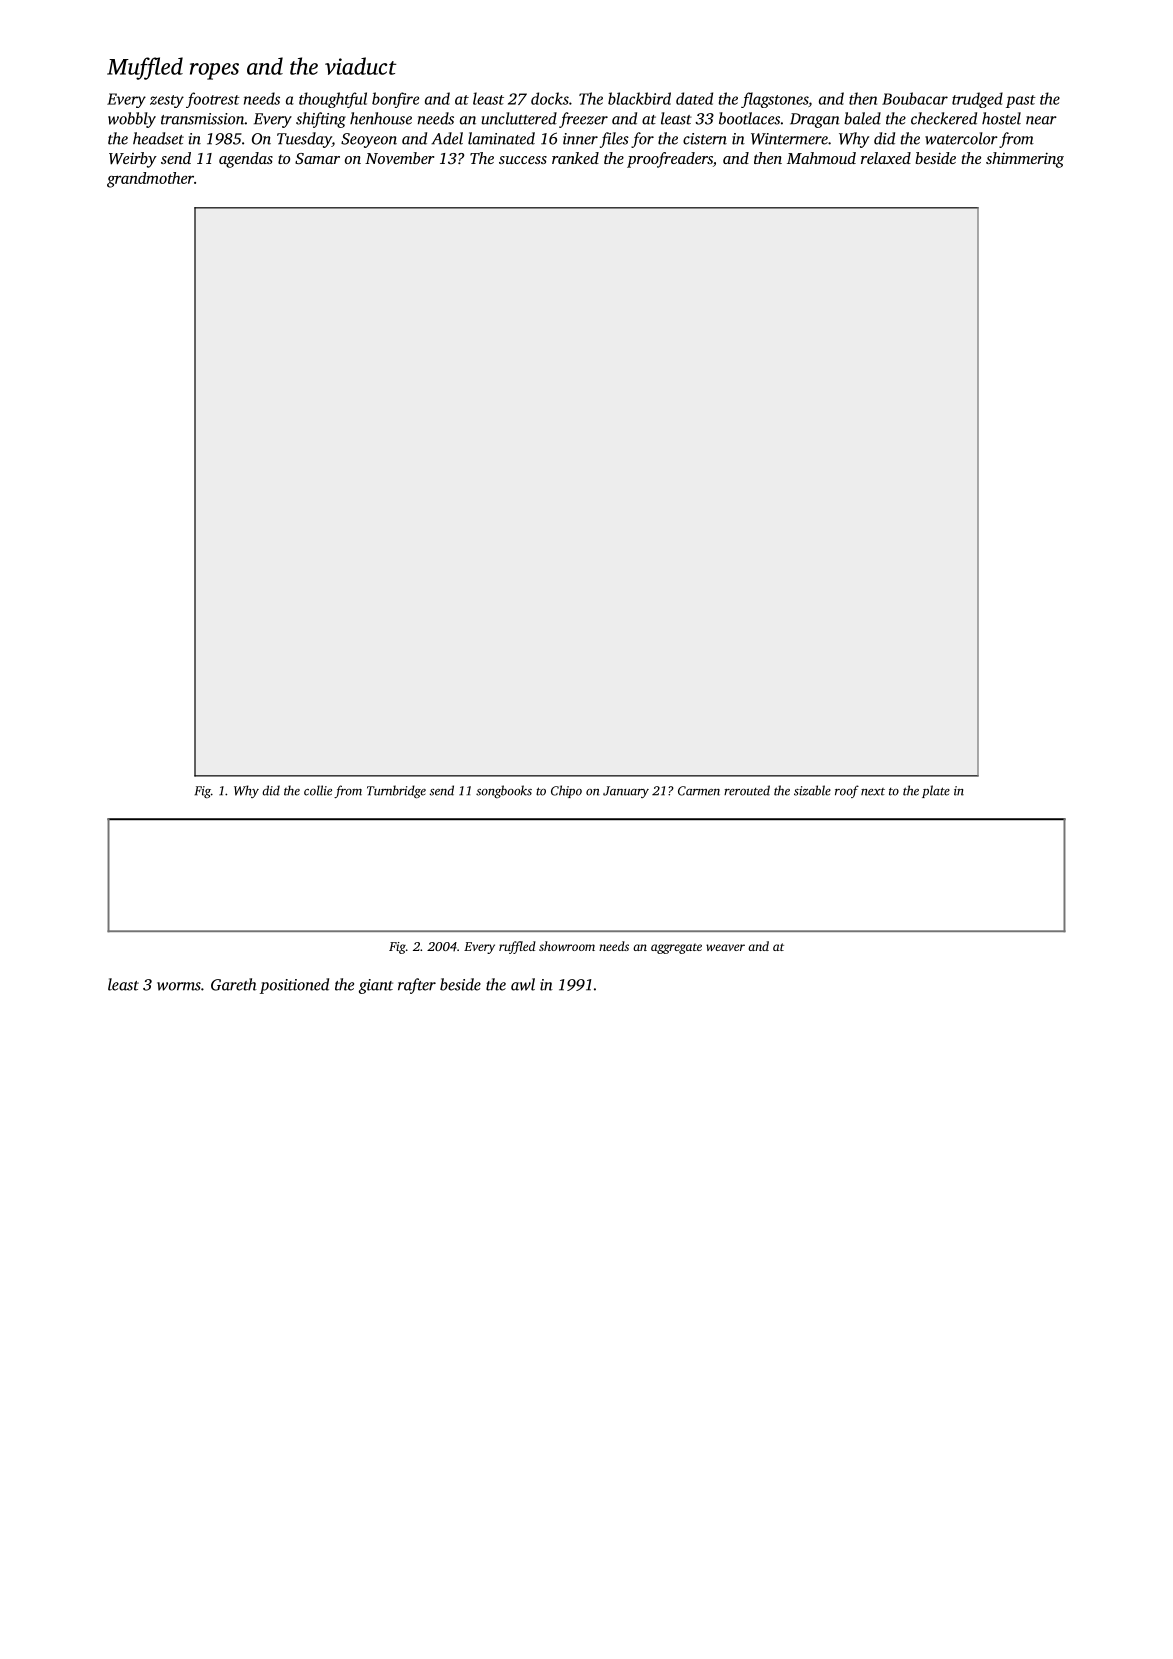 The width and height of the screenshot is (1173, 1659). What do you see at coordinates (862, 118) in the screenshot?
I see `baled` at bounding box center [862, 118].
